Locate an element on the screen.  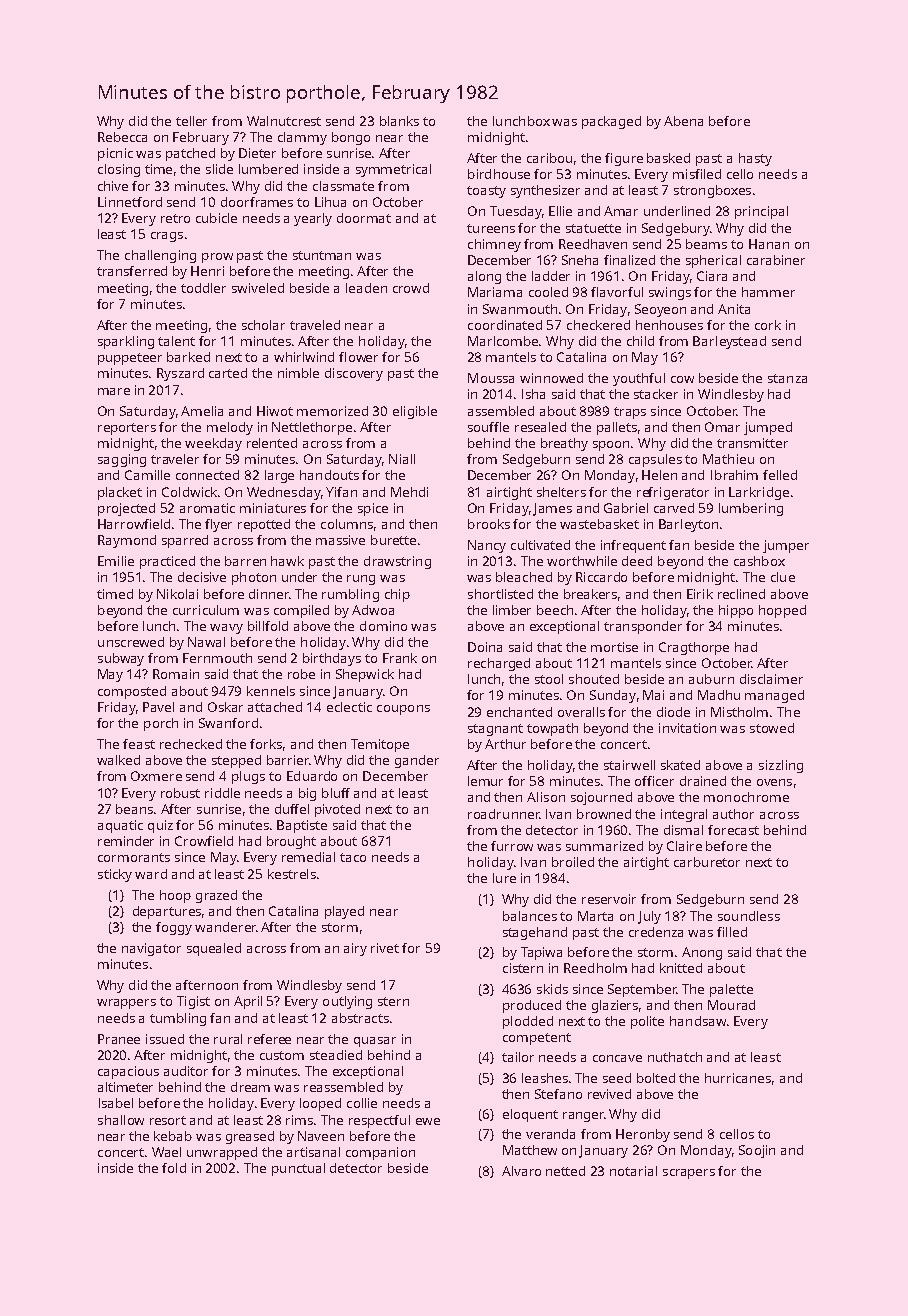
breakers is located at coordinates (590, 594).
